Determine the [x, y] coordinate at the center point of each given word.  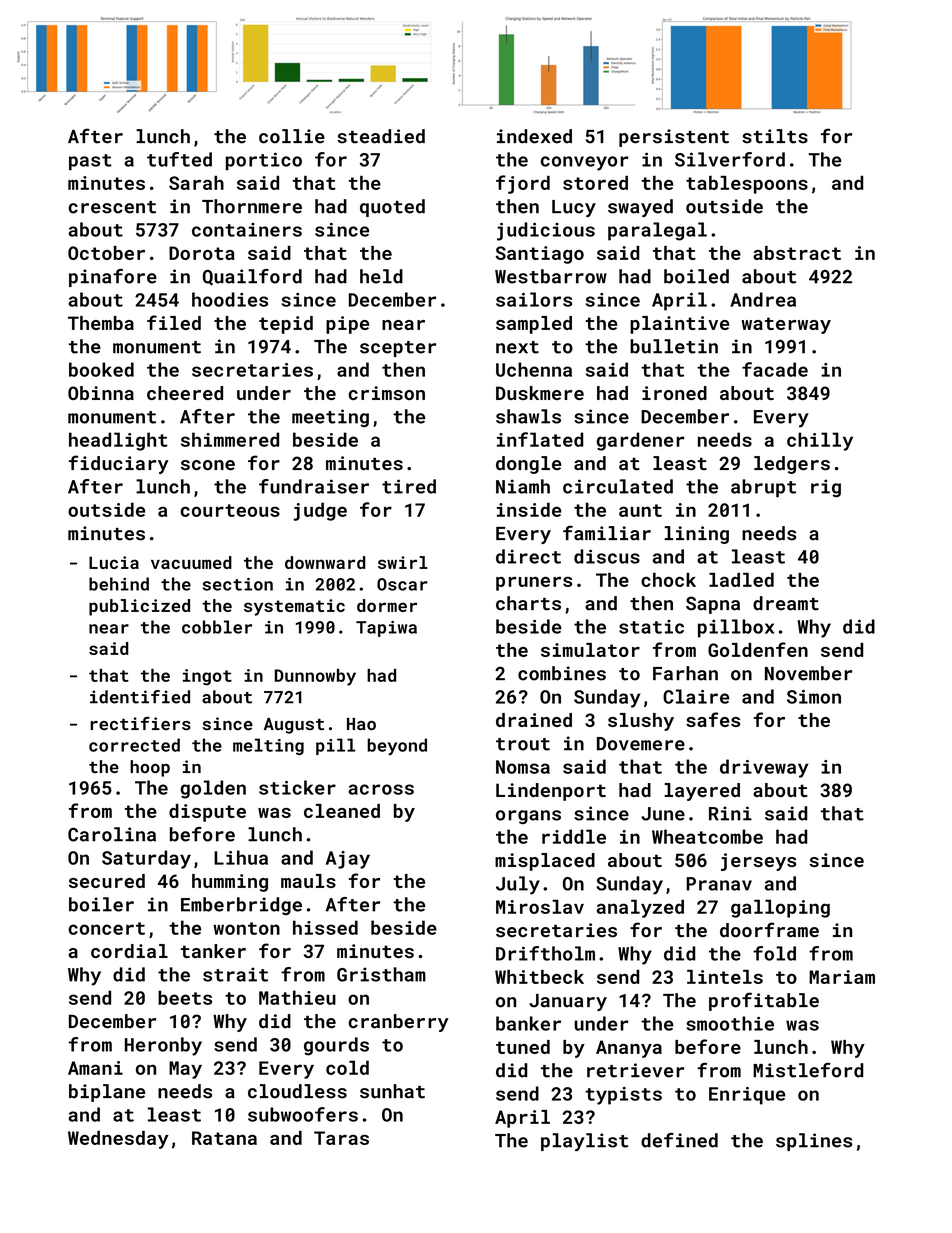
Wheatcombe [707, 836]
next [517, 347]
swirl [403, 562]
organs [528, 817]
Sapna [713, 605]
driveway [764, 768]
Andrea [763, 299]
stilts [775, 136]
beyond [397, 746]
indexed [534, 136]
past [90, 162]
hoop [150, 768]
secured [107, 881]
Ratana [224, 1138]
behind [119, 584]
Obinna [101, 393]
